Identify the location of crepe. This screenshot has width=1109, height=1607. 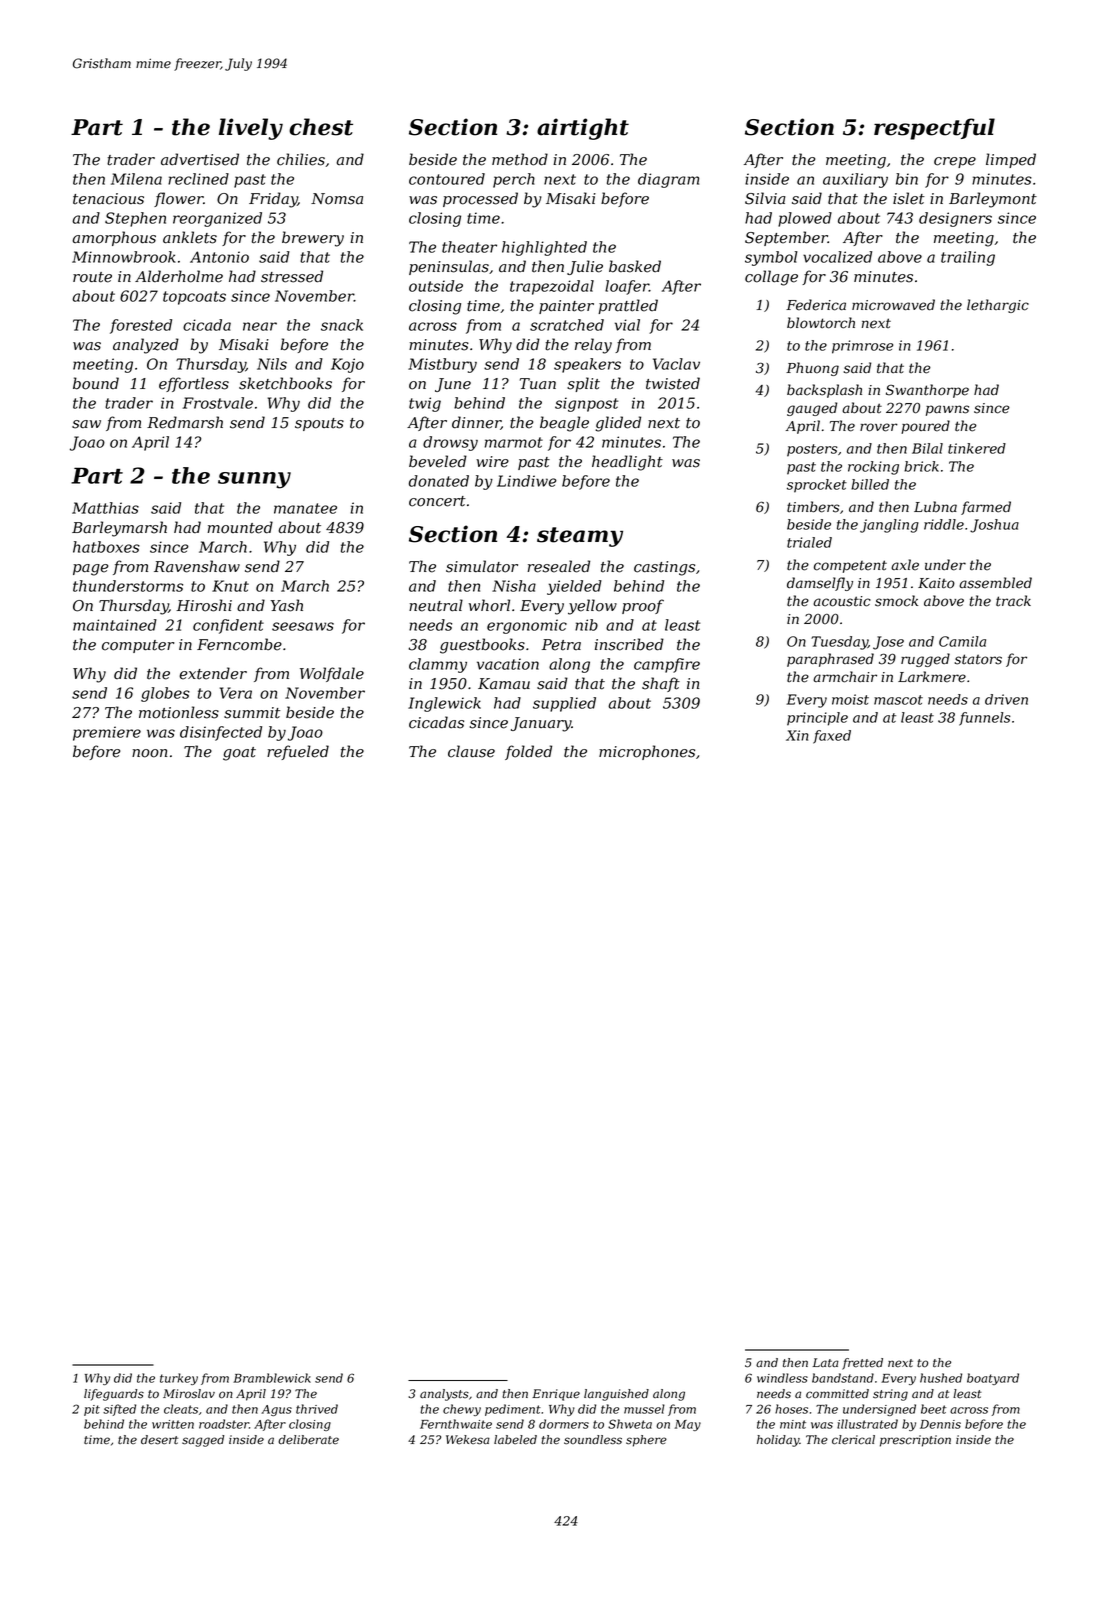
(955, 162).
